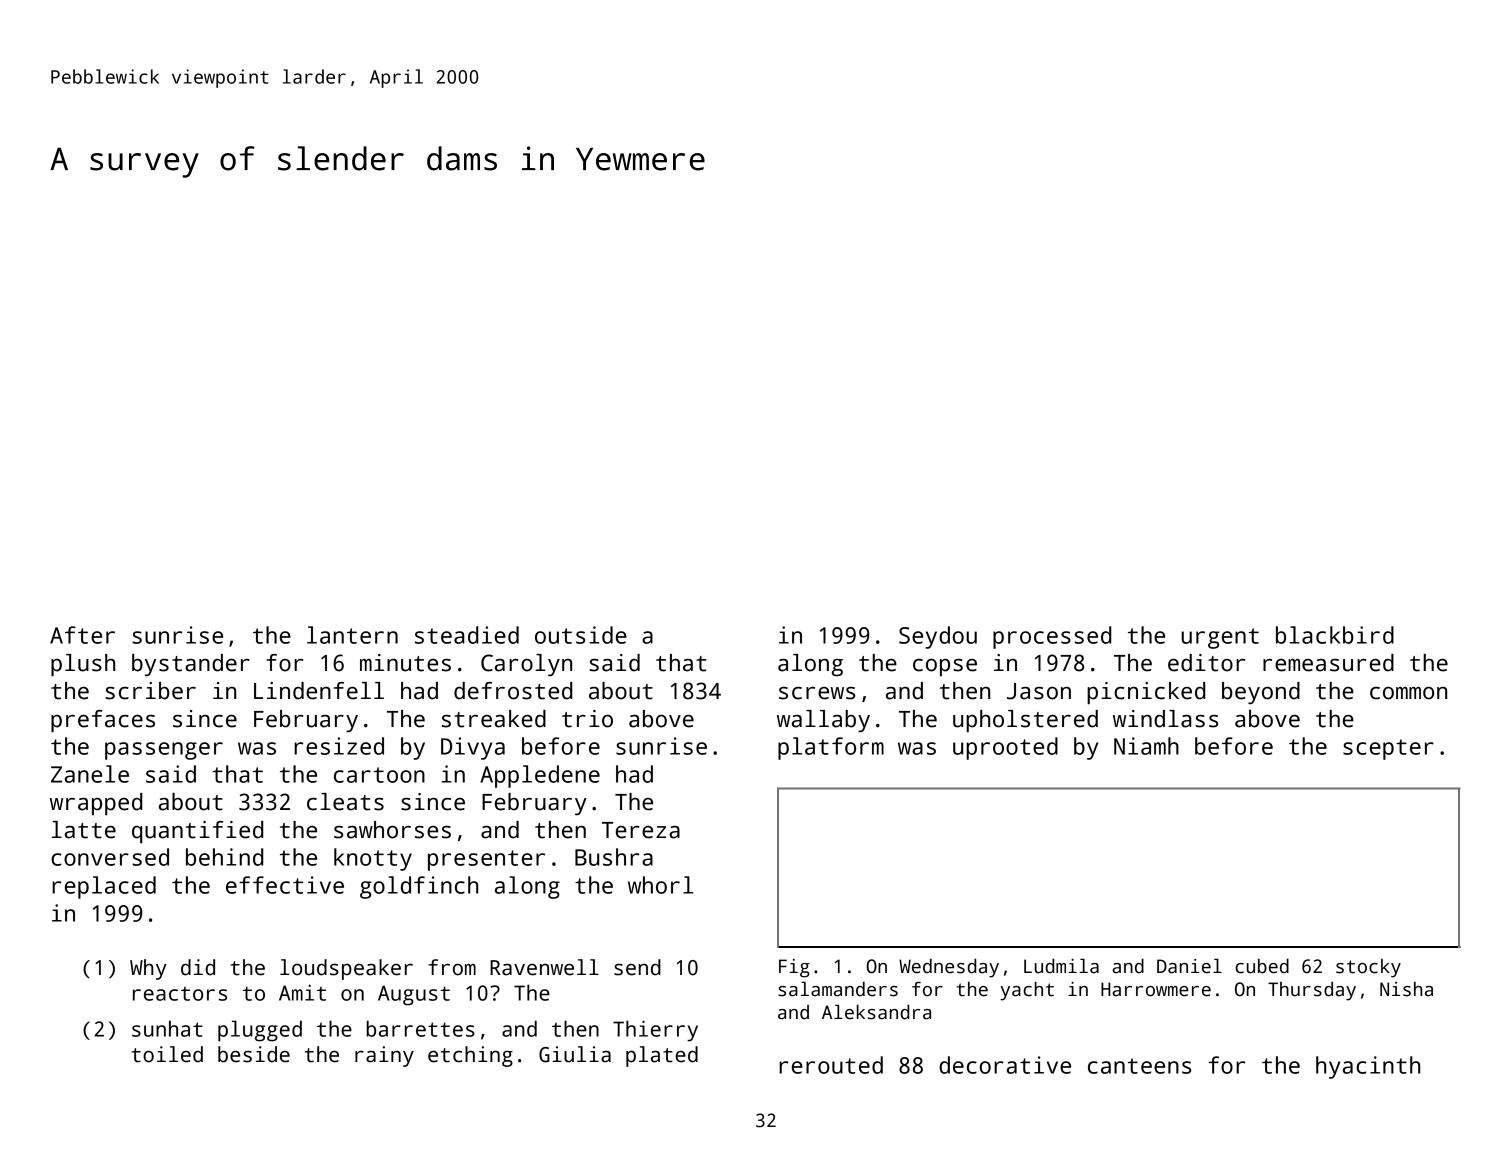  I want to click on Carolyn, so click(526, 665).
